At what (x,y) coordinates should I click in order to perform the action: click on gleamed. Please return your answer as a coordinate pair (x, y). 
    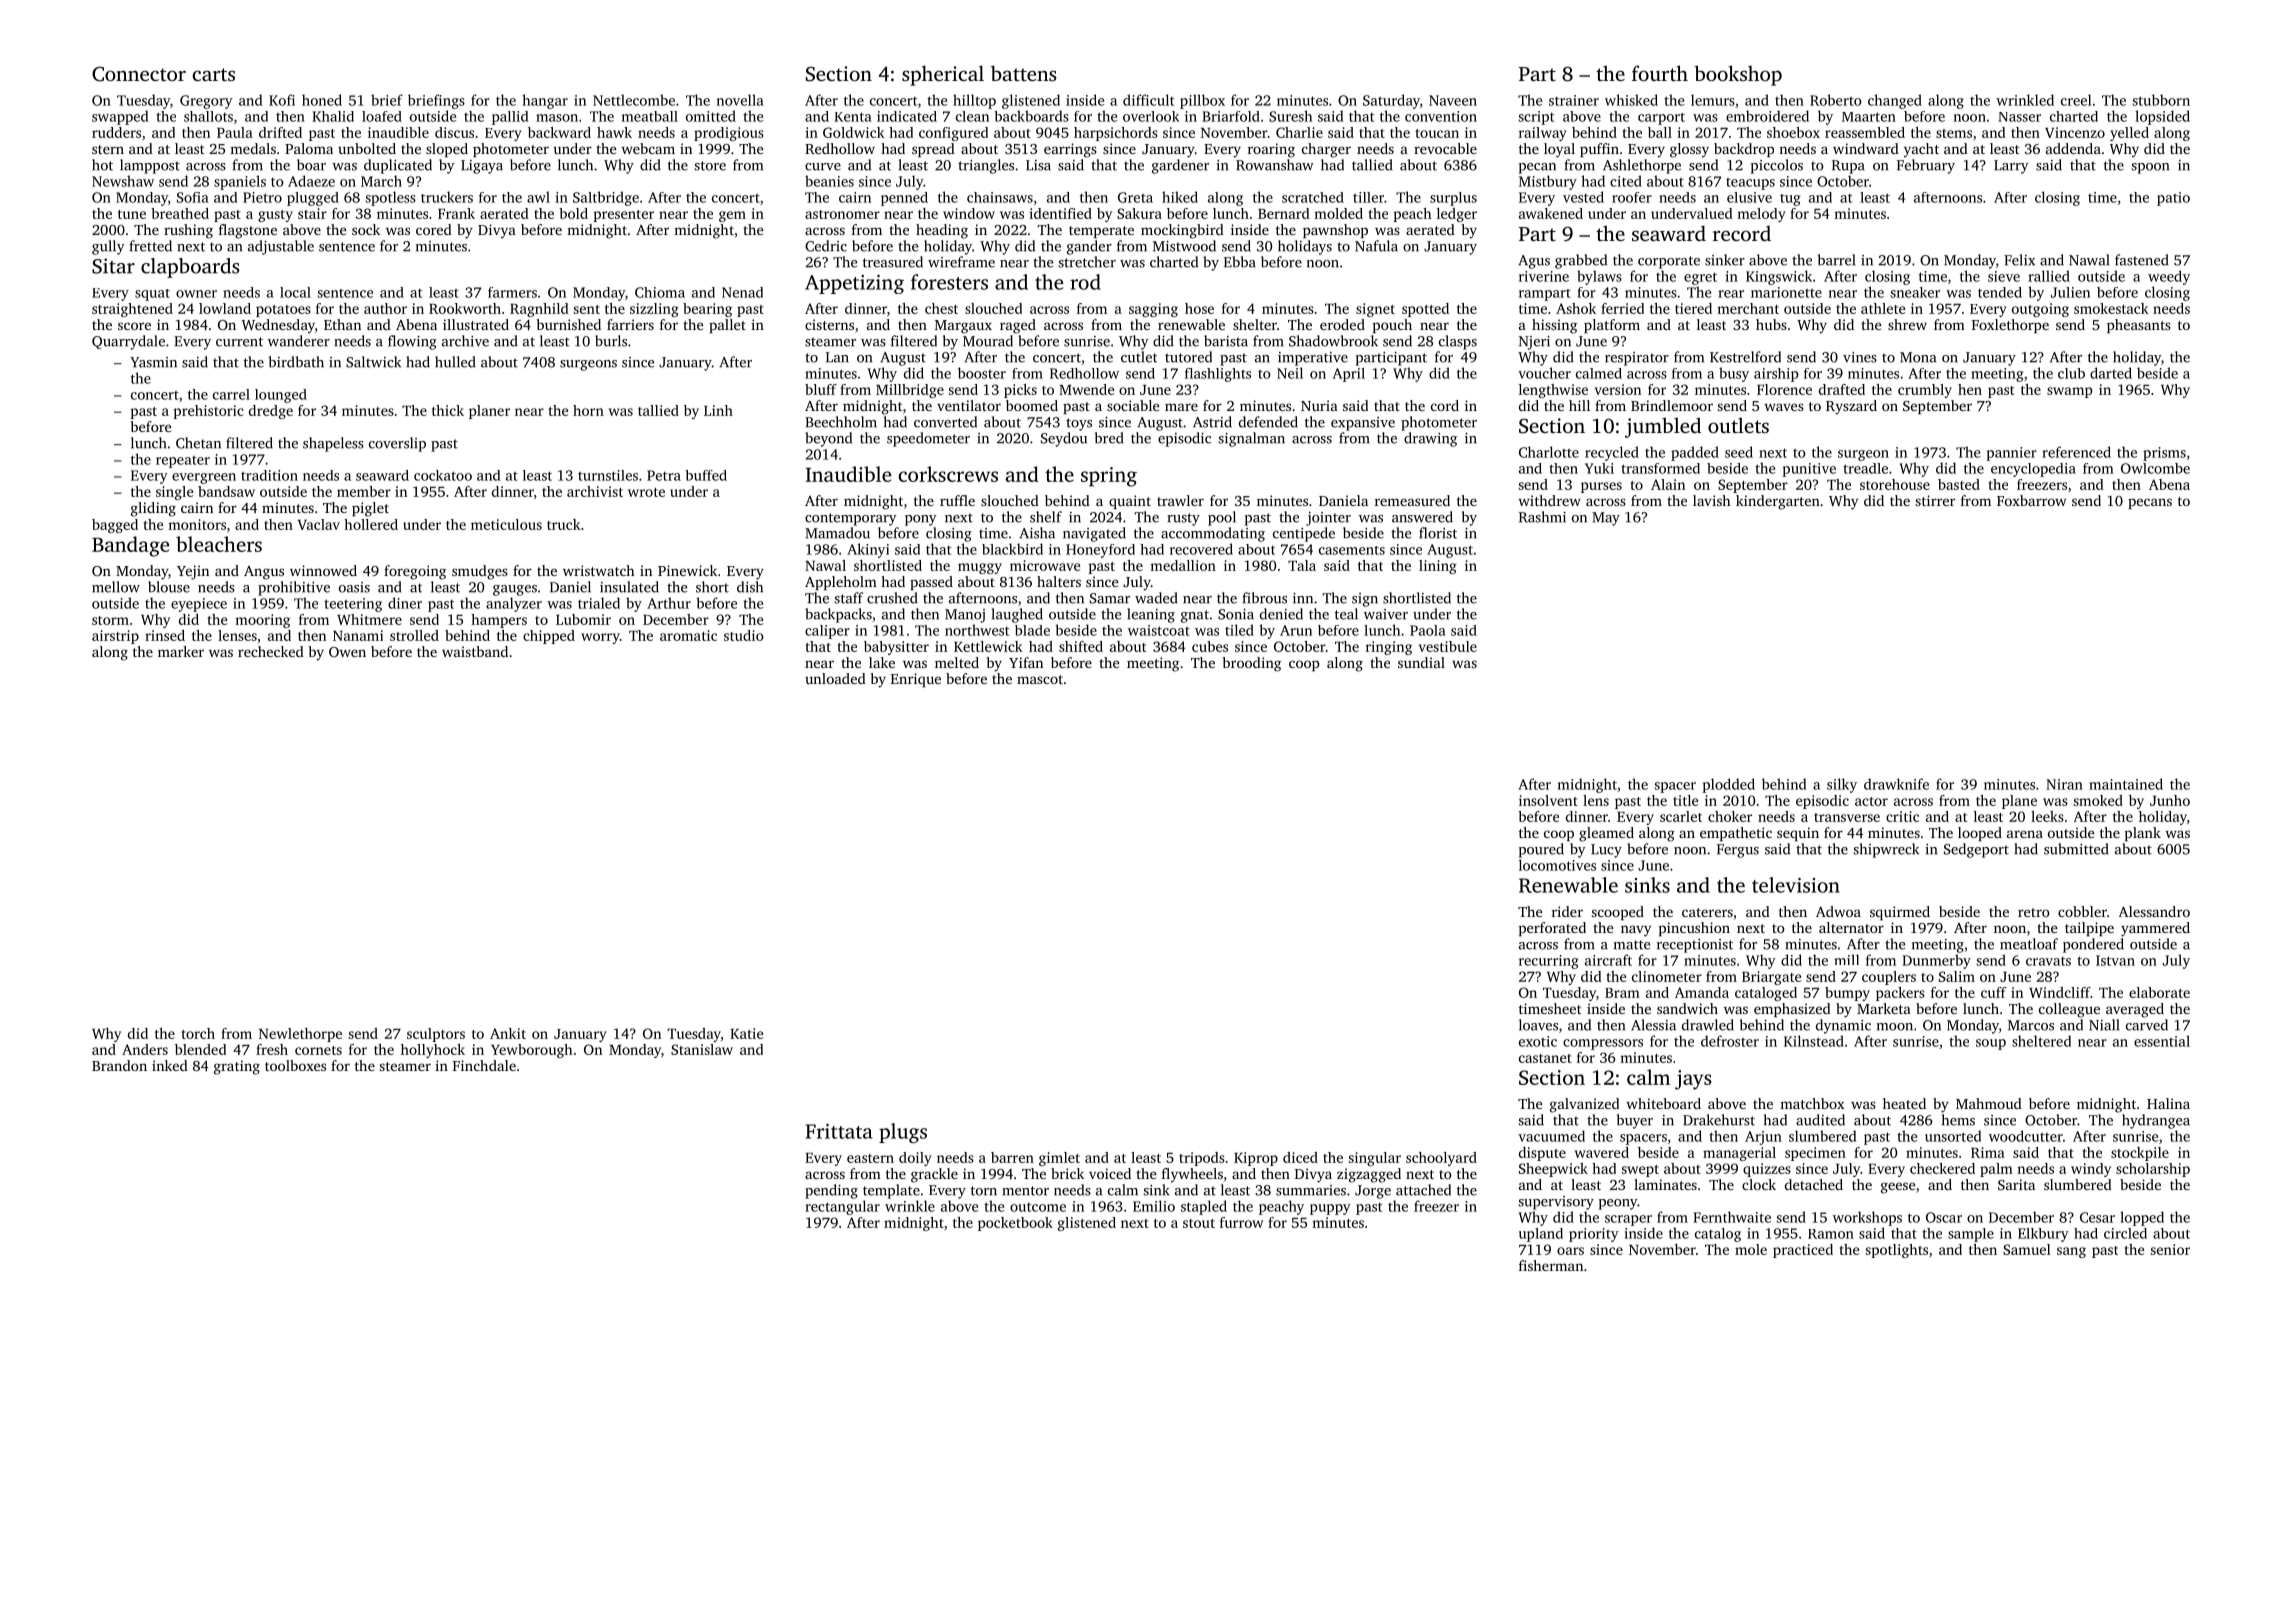
    Looking at the image, I should click on (1606, 834).
